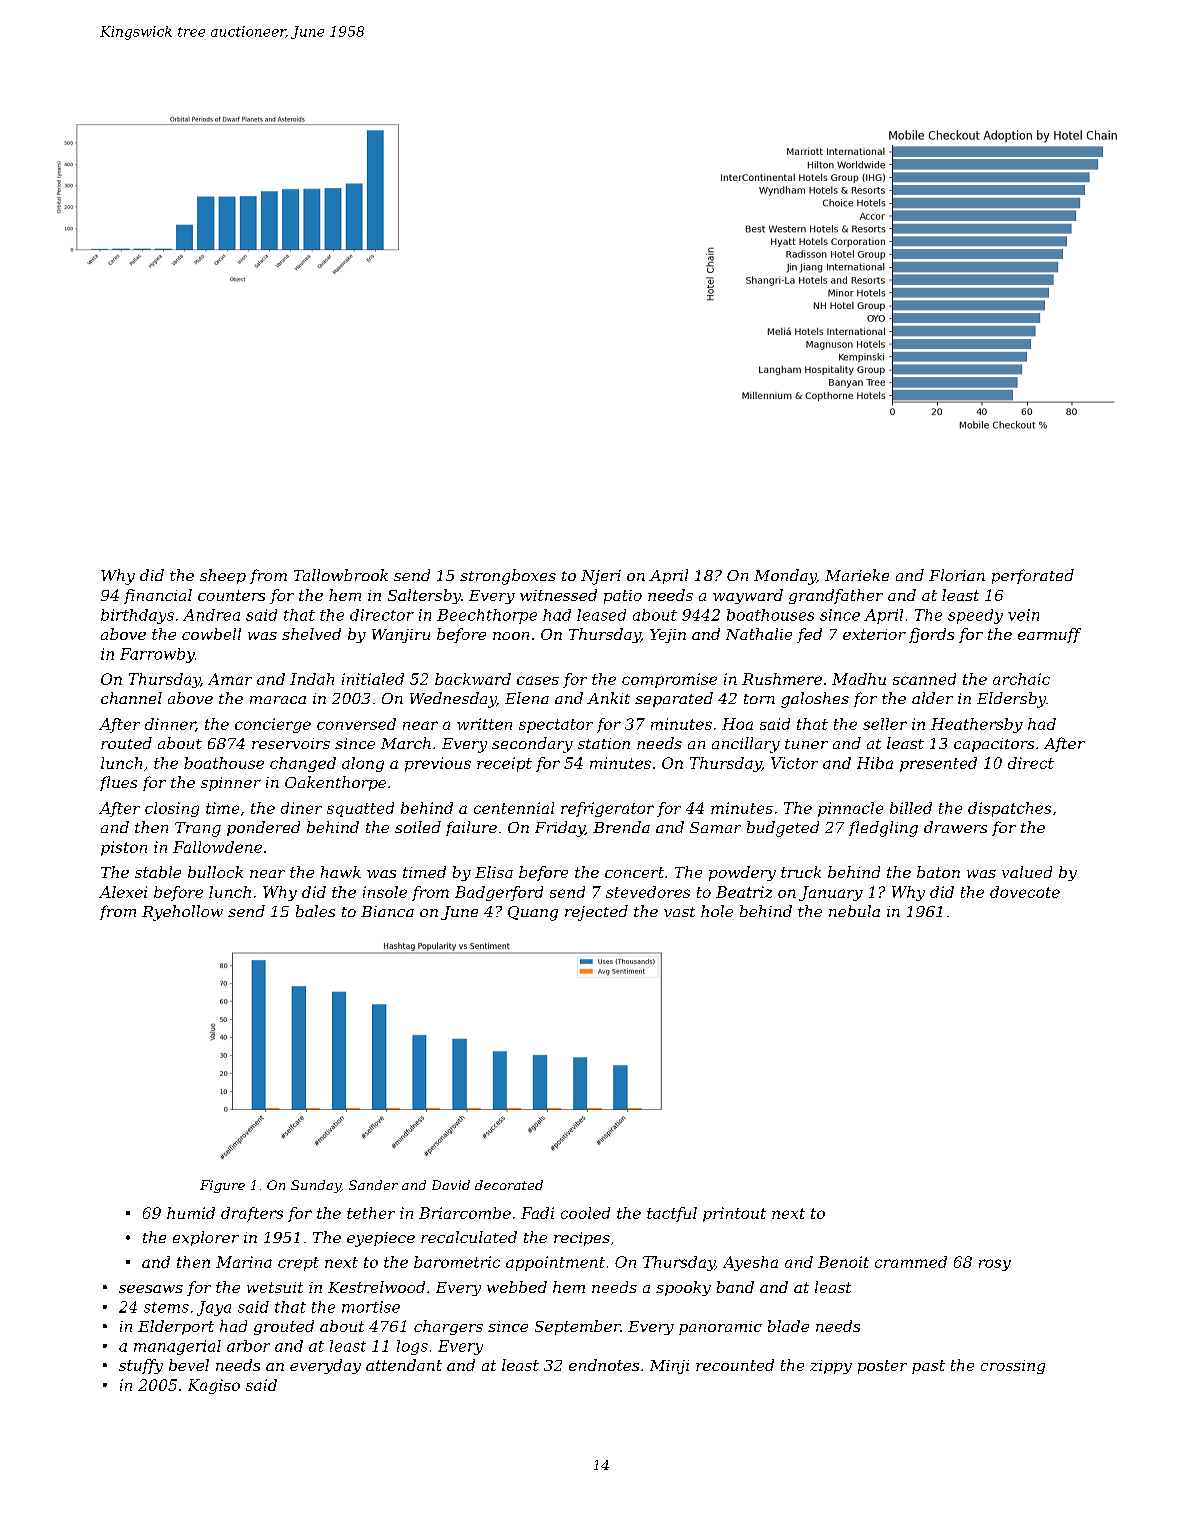 This image has width=1185, height=1534. Describe the element at coordinates (601, 577) in the image. I see `Njeri` at that location.
